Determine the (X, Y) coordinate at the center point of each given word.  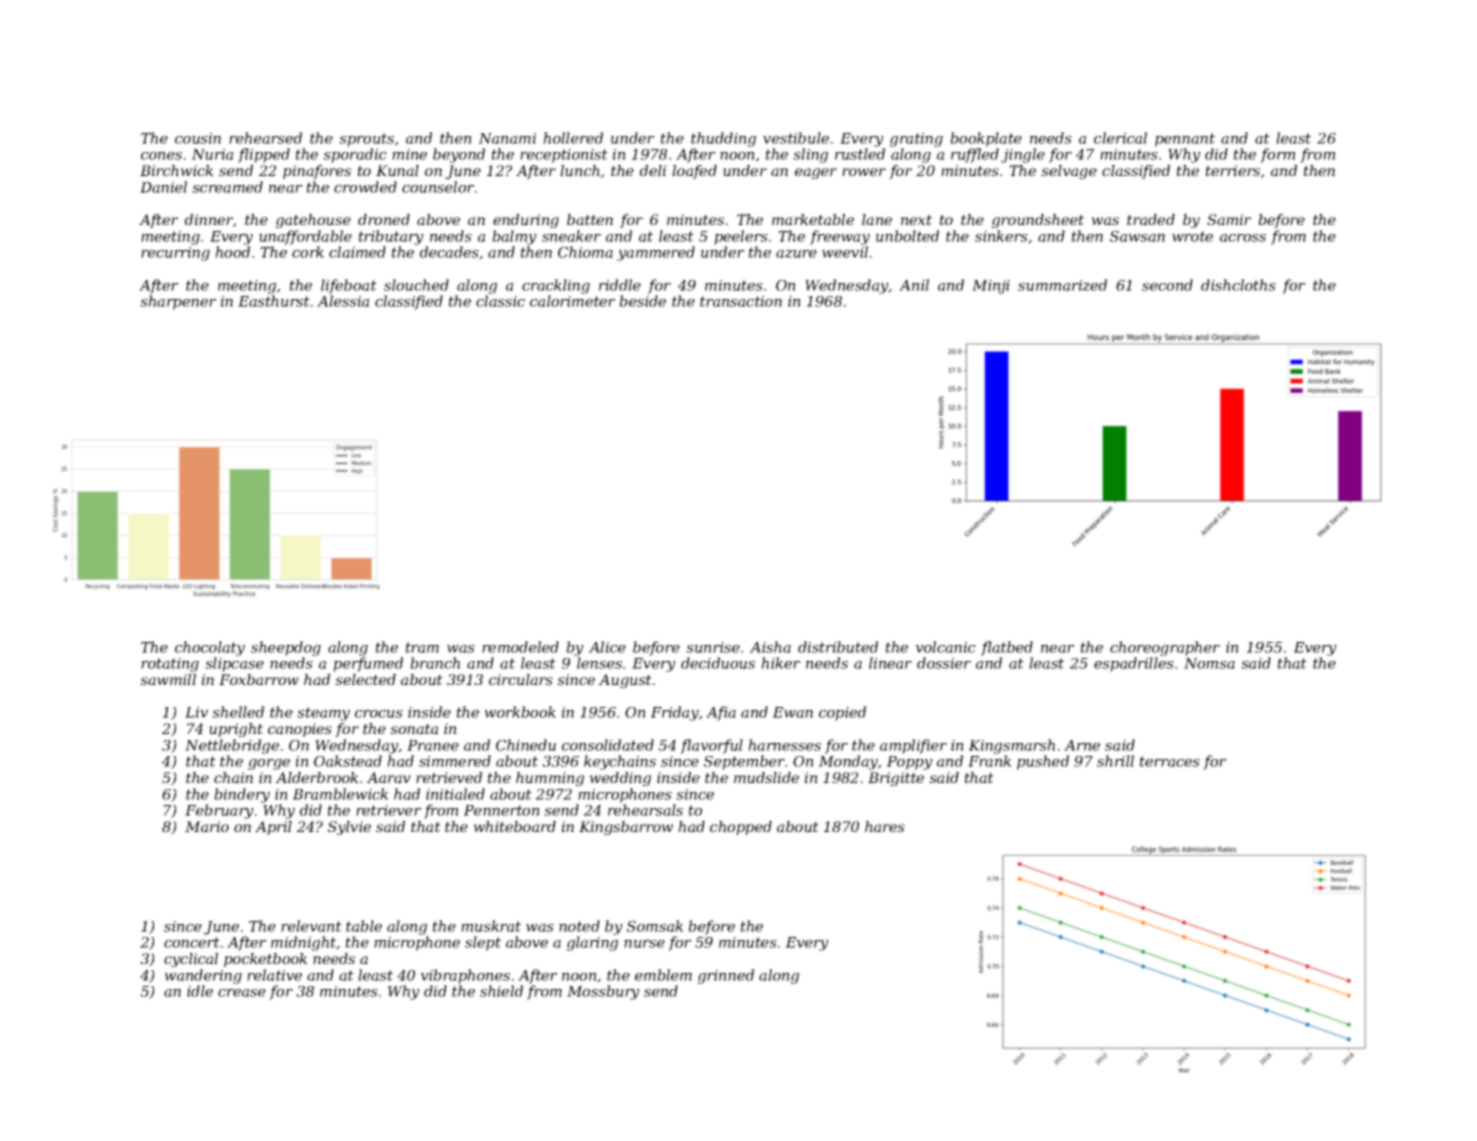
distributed (838, 647)
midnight (303, 943)
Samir (1229, 219)
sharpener (178, 302)
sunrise (713, 647)
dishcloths (1238, 285)
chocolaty (210, 648)
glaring (592, 943)
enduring (526, 221)
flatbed (1007, 648)
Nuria (212, 154)
